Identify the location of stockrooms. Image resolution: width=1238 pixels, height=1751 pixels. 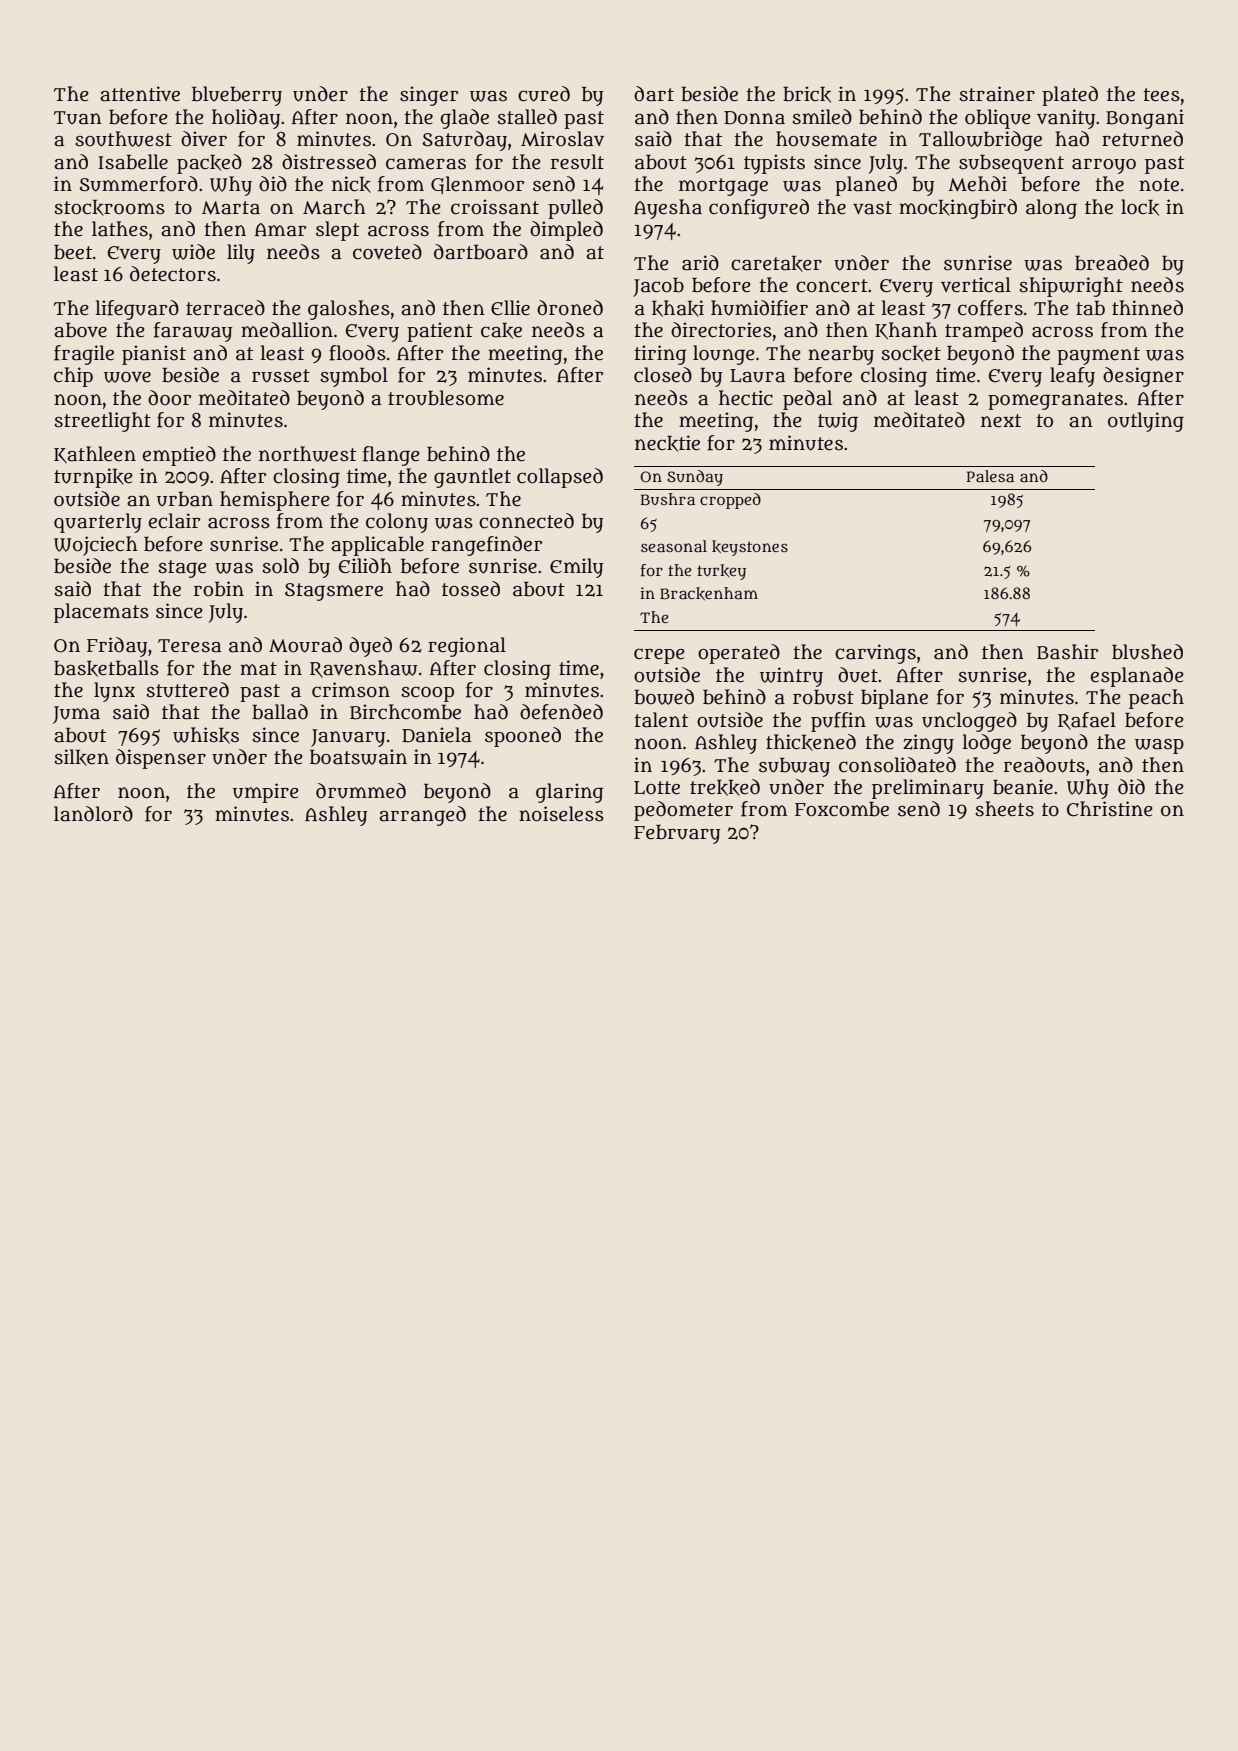
(109, 208).
